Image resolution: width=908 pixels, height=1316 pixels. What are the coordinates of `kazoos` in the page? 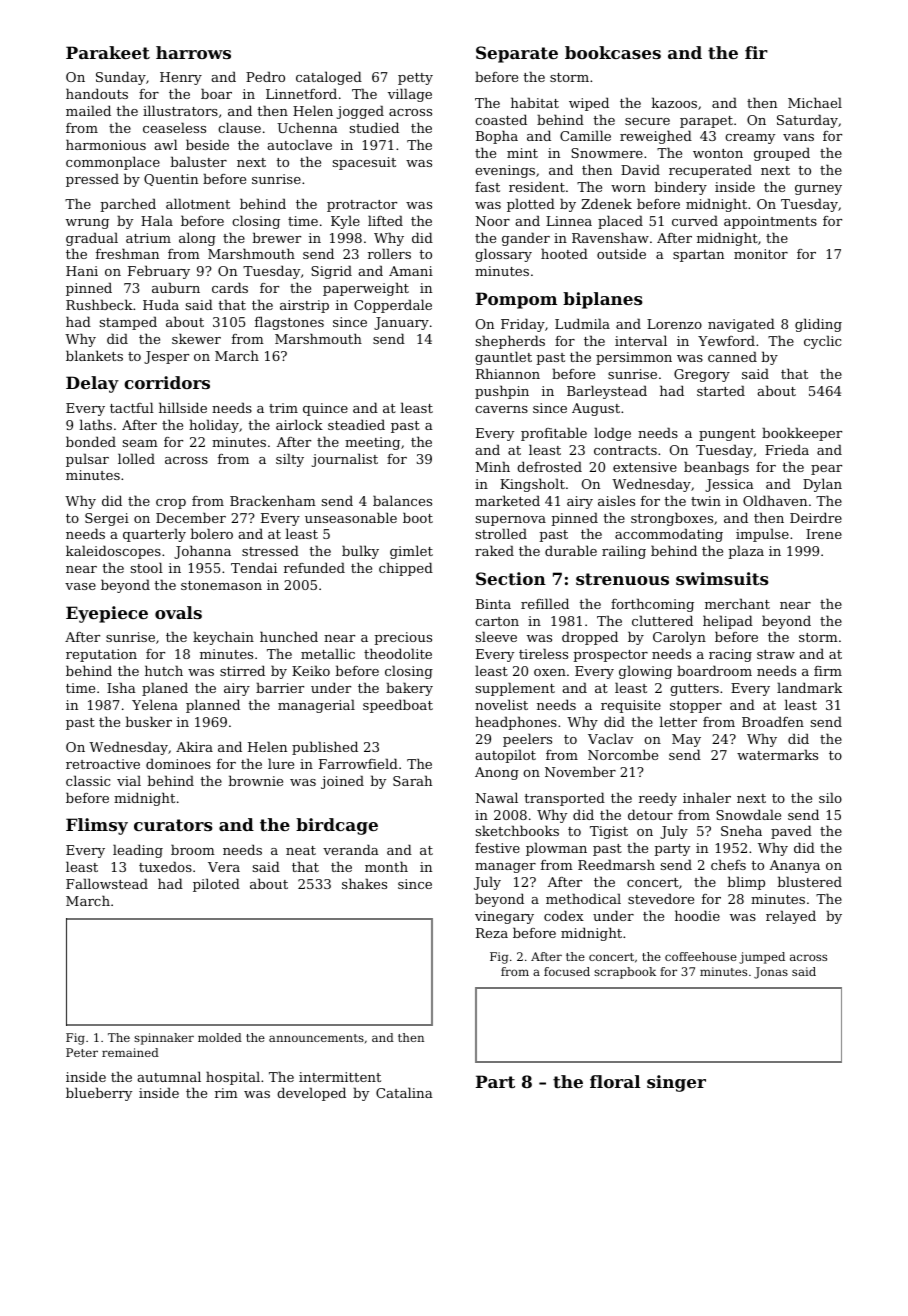 It's located at (674, 102).
